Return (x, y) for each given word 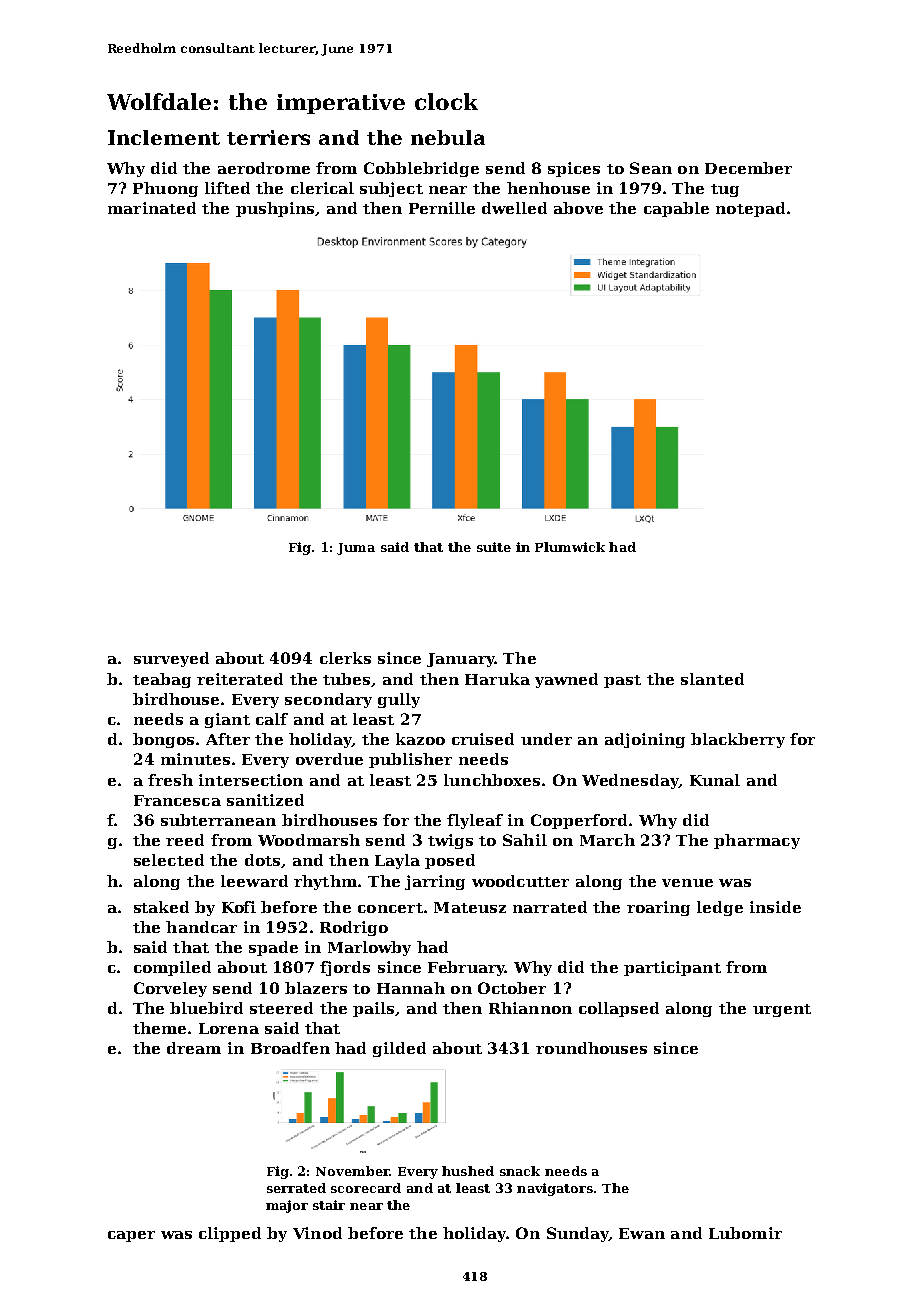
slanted (712, 679)
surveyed (171, 659)
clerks (345, 658)
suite (494, 547)
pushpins (275, 209)
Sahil (525, 840)
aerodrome (264, 168)
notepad (750, 209)
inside (775, 907)
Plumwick (570, 547)
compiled (172, 968)
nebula (448, 137)
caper (131, 1236)
